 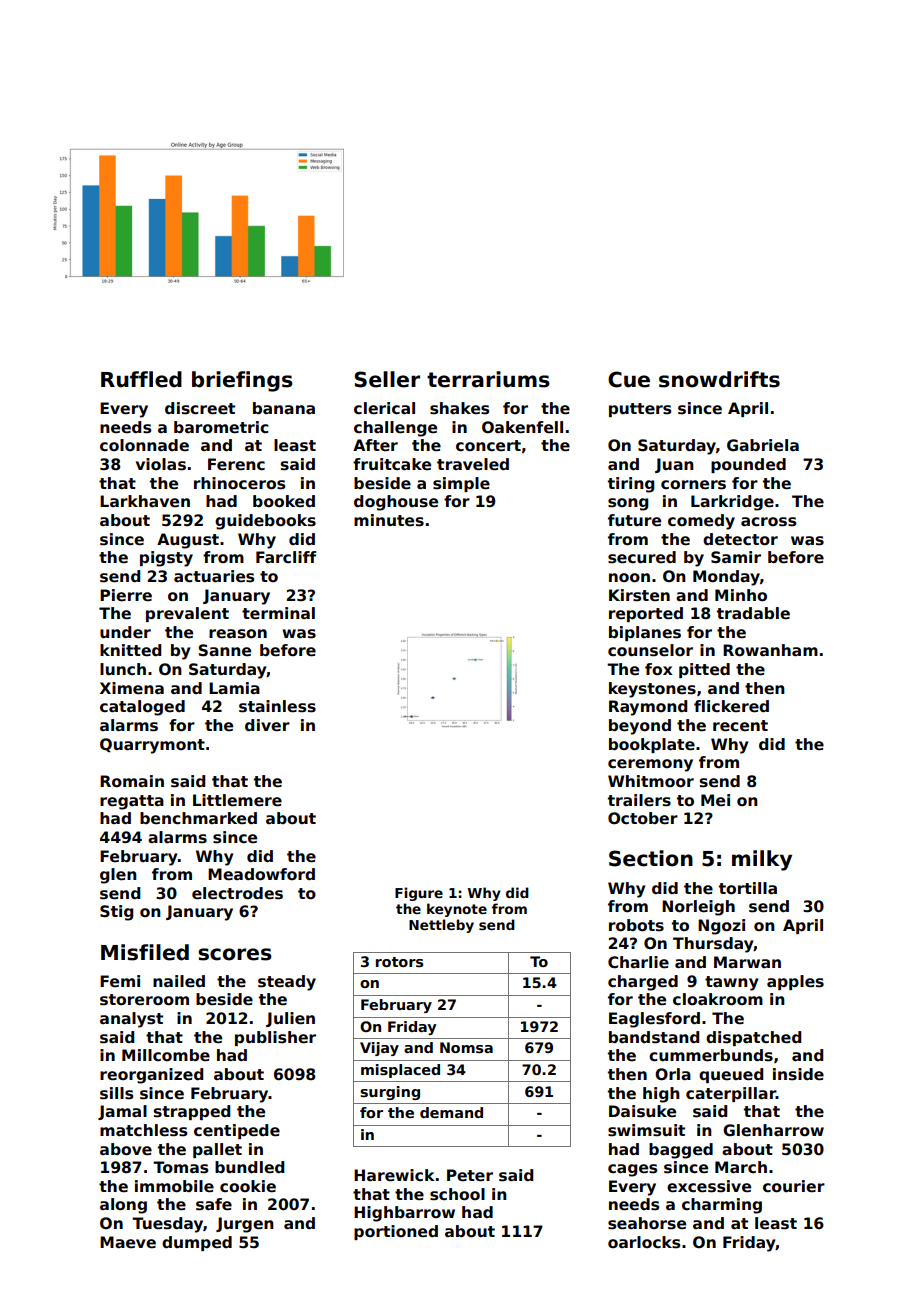 I want to click on comedy, so click(x=701, y=522).
